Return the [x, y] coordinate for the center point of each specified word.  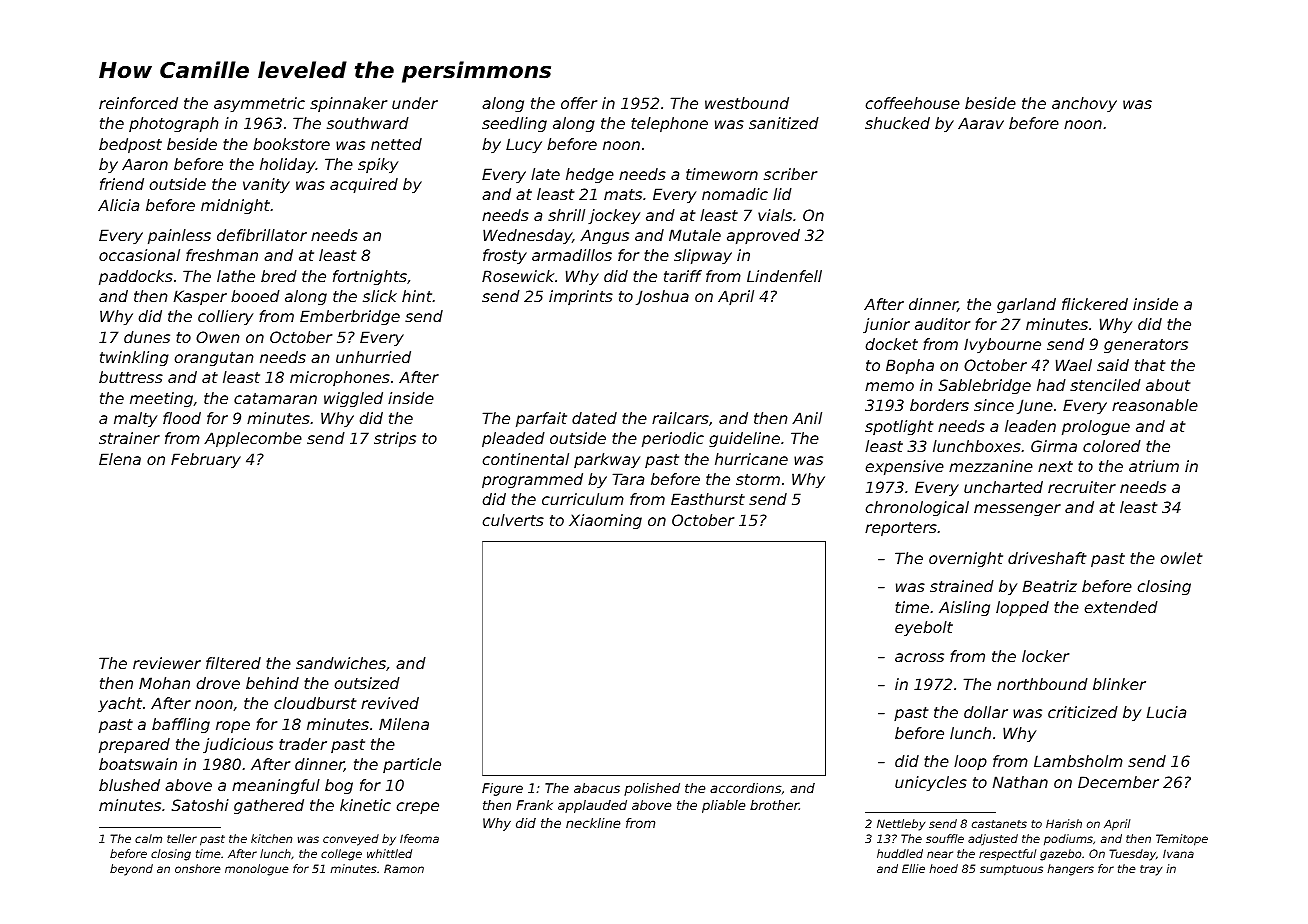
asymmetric [259, 104]
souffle [945, 838]
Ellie [913, 868]
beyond [131, 870]
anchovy [1084, 104]
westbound [747, 103]
